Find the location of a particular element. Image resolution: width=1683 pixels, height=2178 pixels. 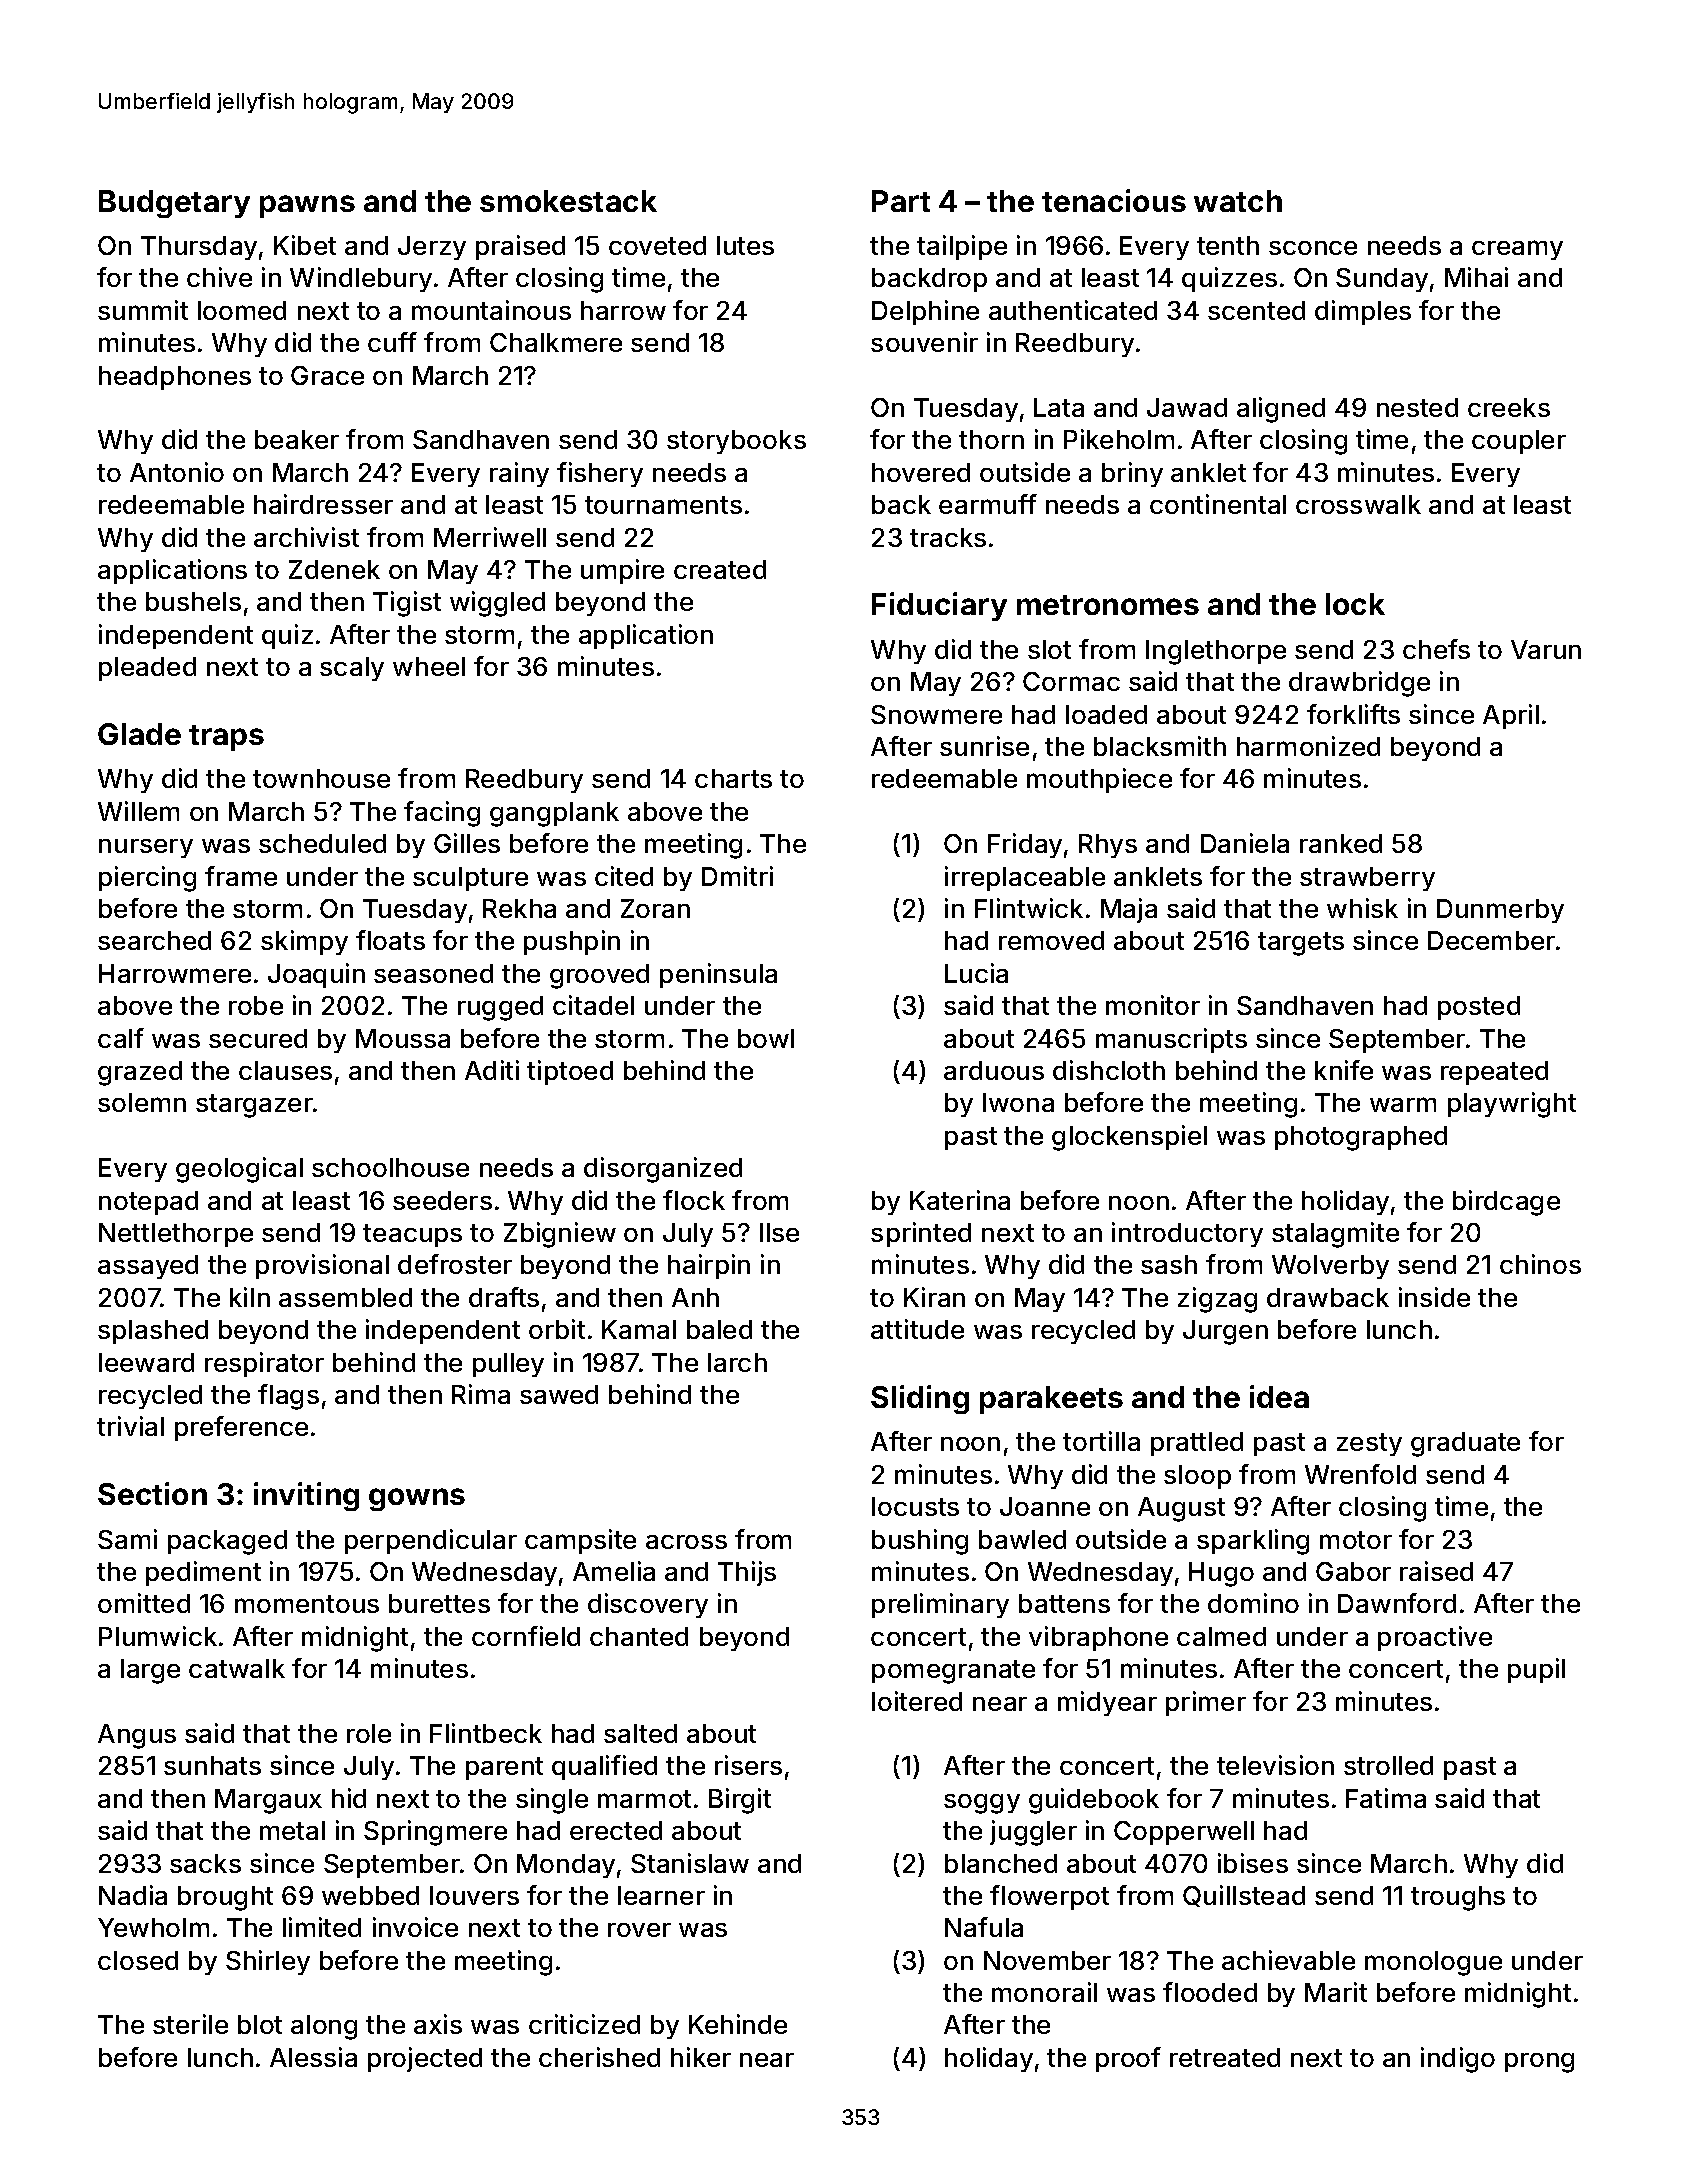

Budgetary is located at coordinates (174, 204).
